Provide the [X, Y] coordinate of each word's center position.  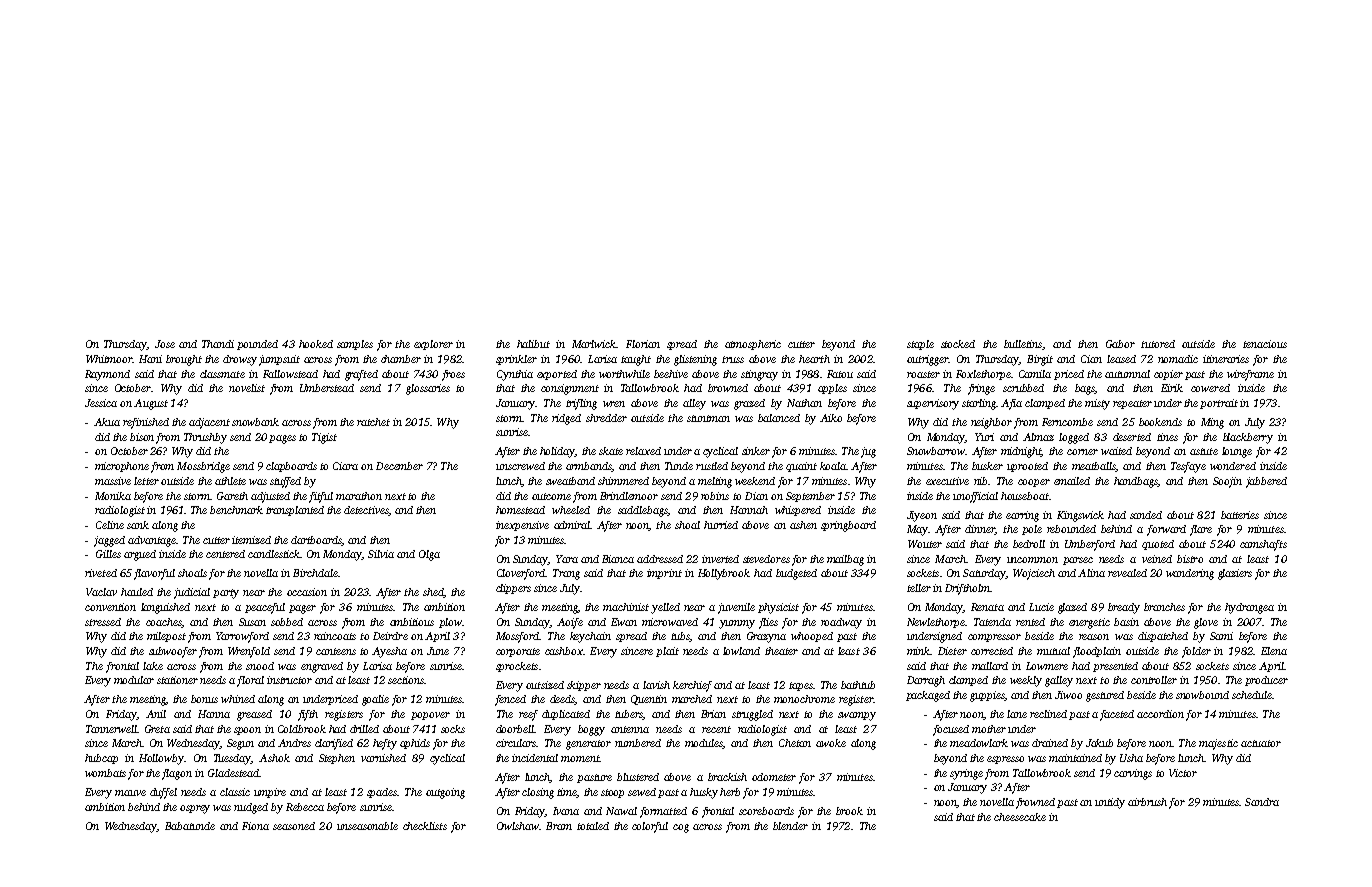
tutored [1158, 344]
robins [715, 496]
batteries [1240, 515]
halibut [533, 344]
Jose [165, 344]
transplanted [295, 511]
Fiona [255, 826]
